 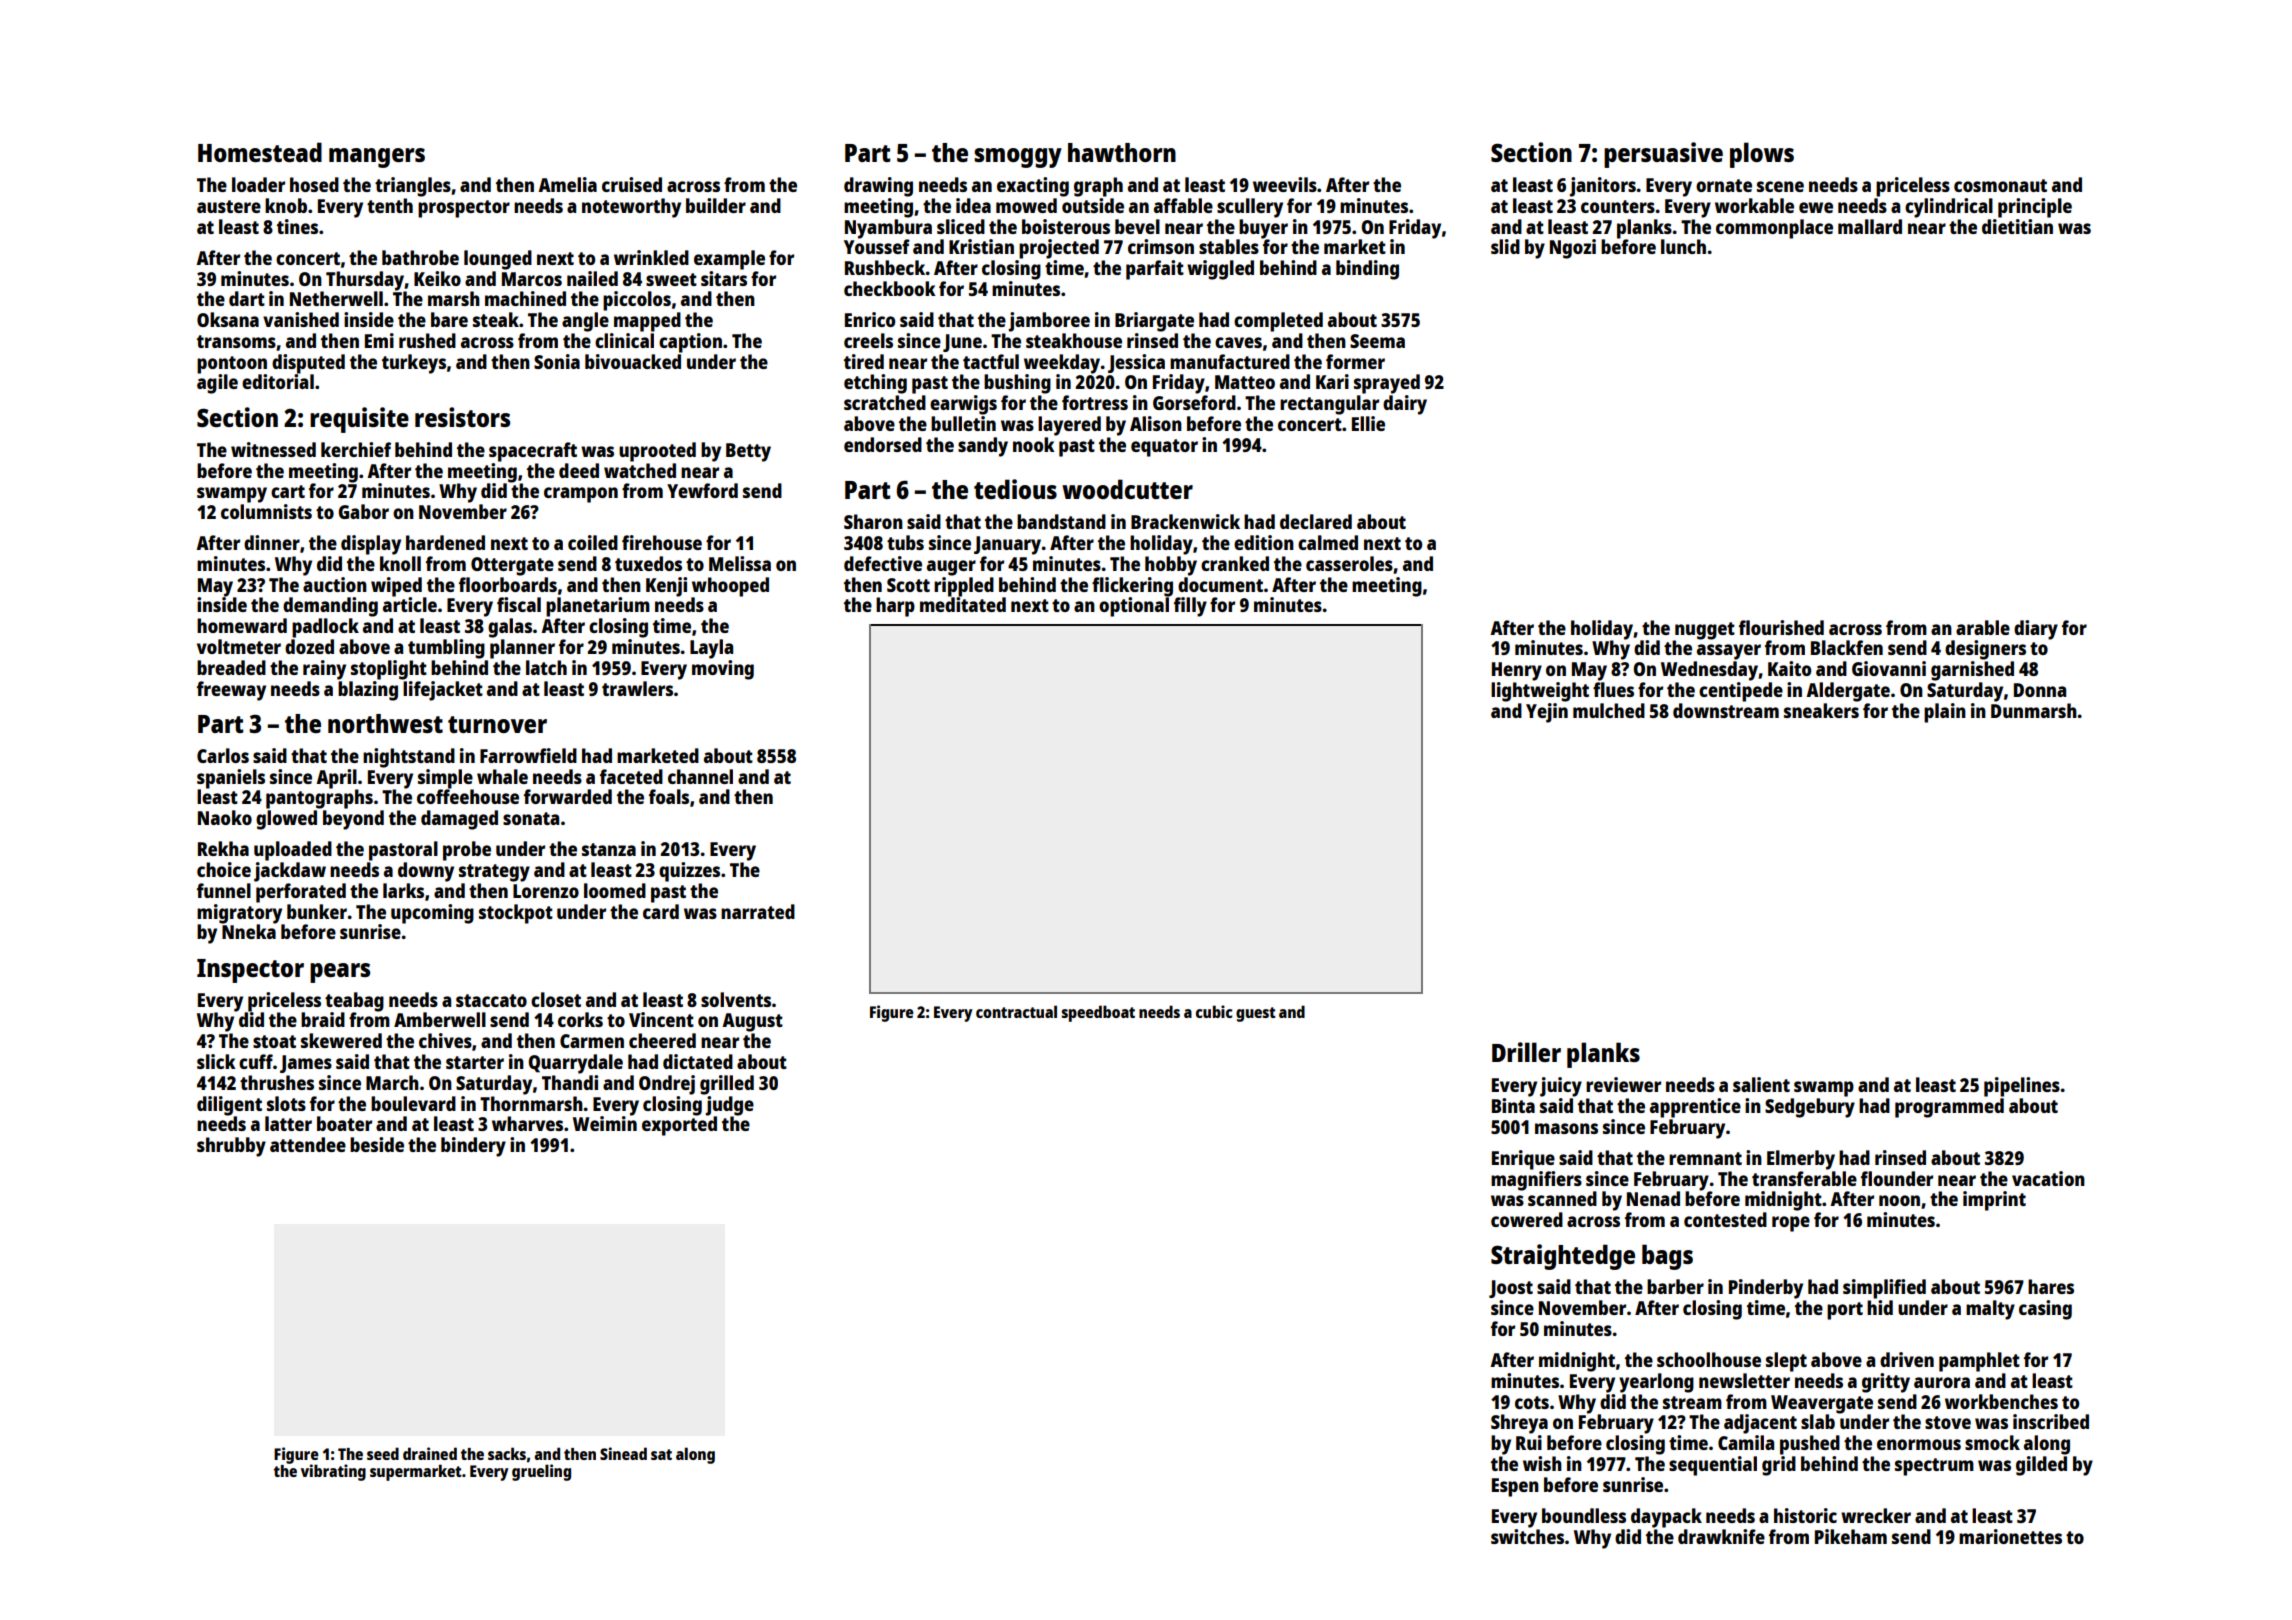 What do you see at coordinates (1016, 1011) in the screenshot?
I see `contractual` at bounding box center [1016, 1011].
